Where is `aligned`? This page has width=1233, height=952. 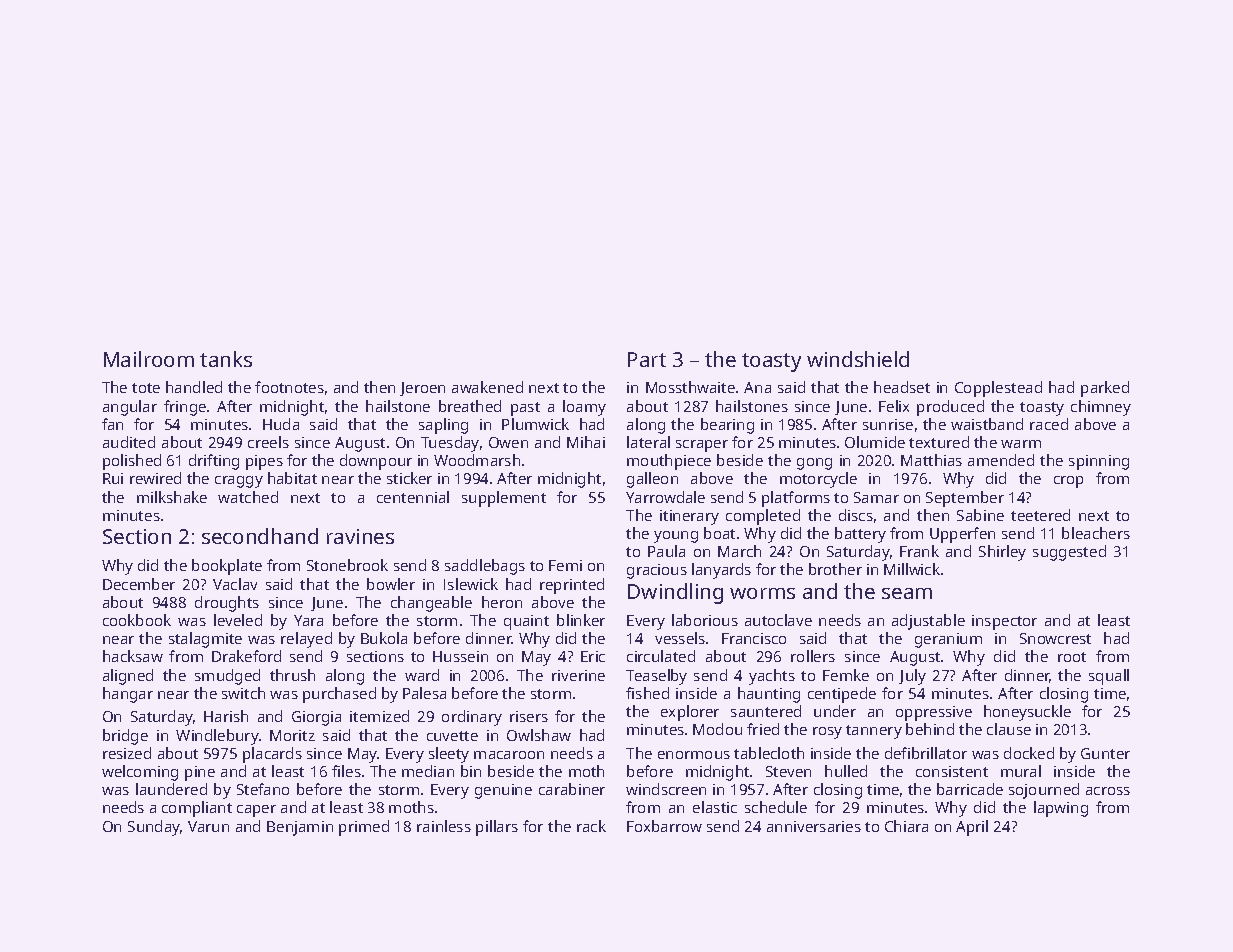
aligned is located at coordinates (128, 677).
